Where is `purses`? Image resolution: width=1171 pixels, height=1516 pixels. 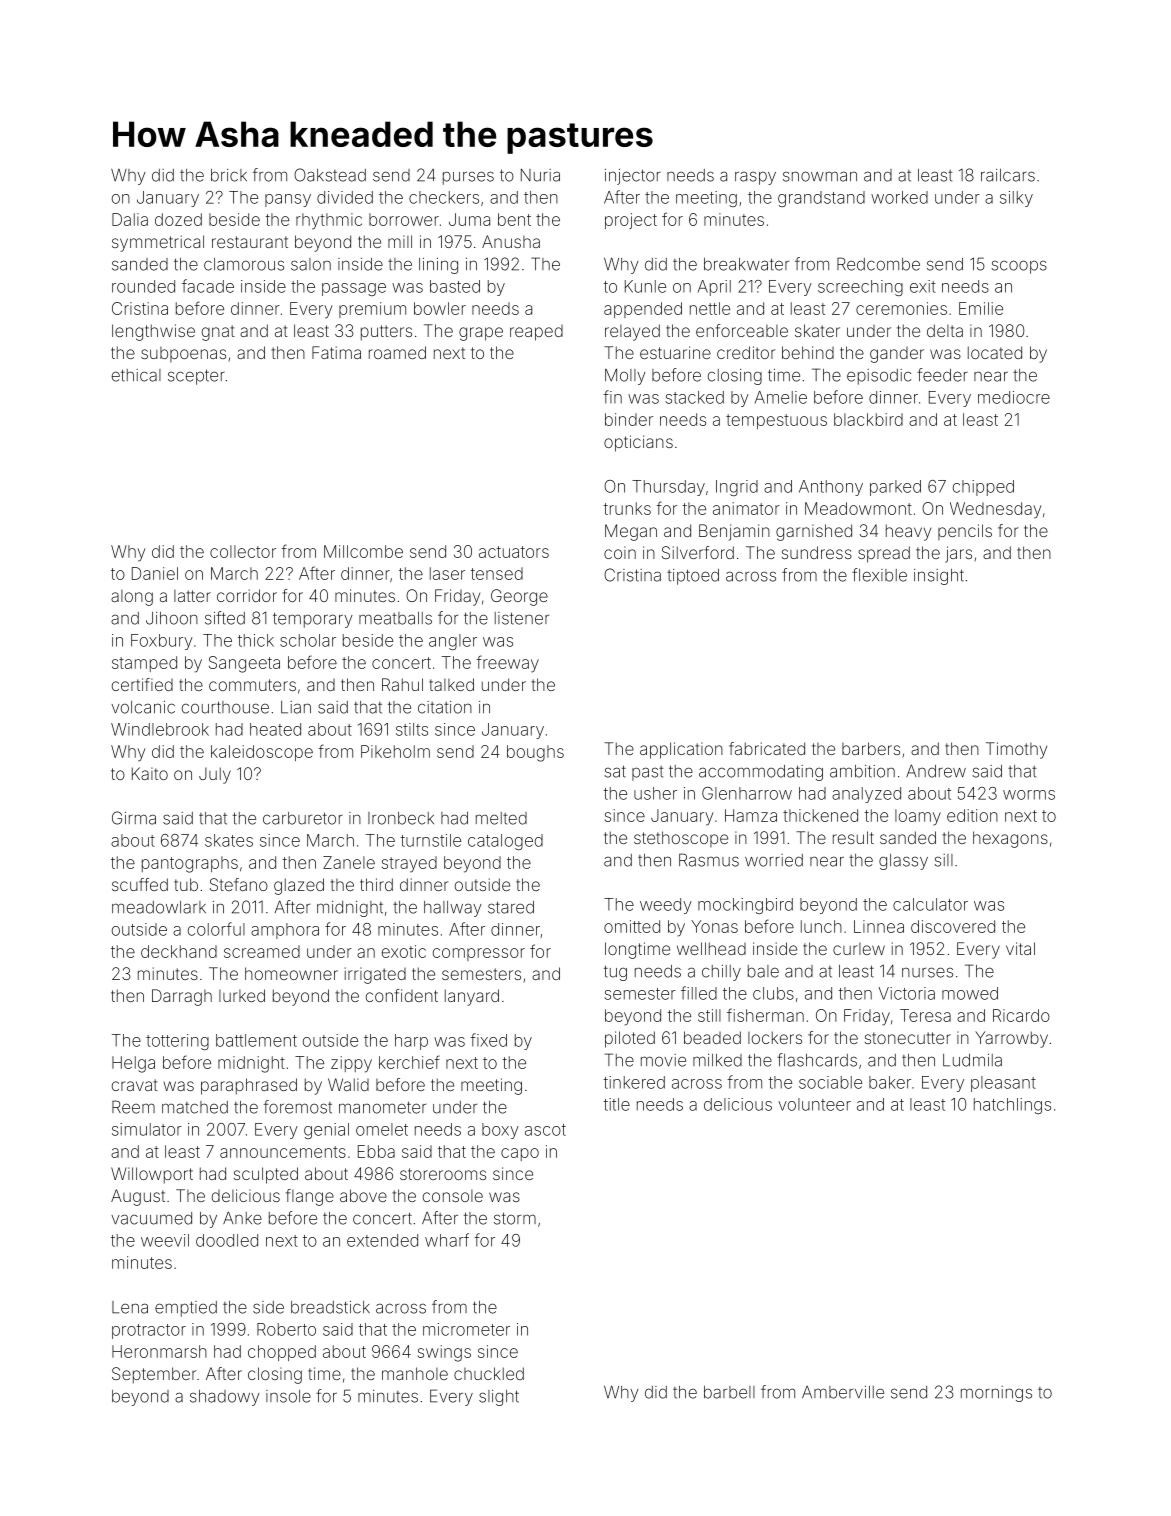
purses is located at coordinates (468, 178).
